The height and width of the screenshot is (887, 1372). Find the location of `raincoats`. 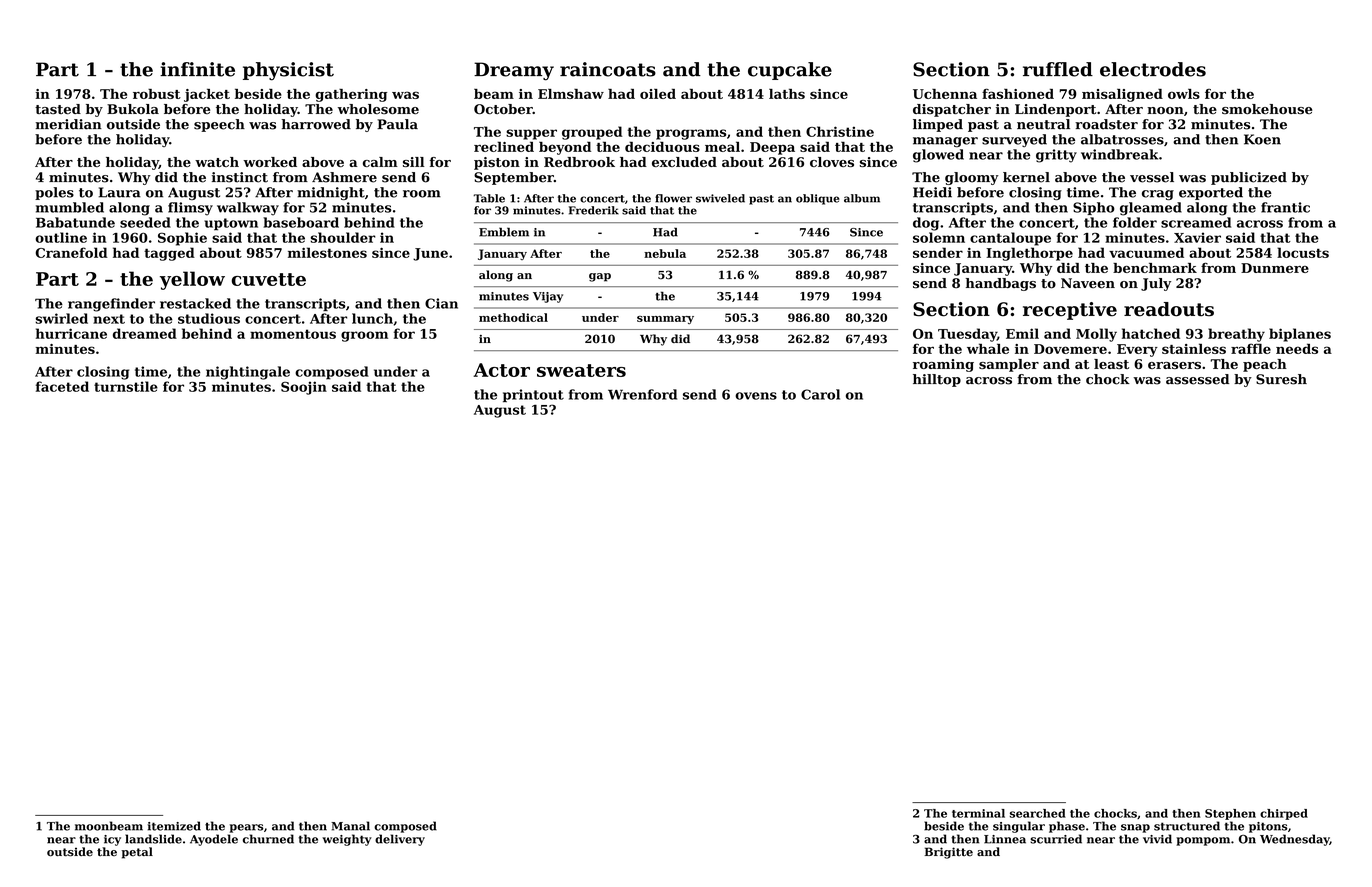

raincoats is located at coordinates (608, 69).
